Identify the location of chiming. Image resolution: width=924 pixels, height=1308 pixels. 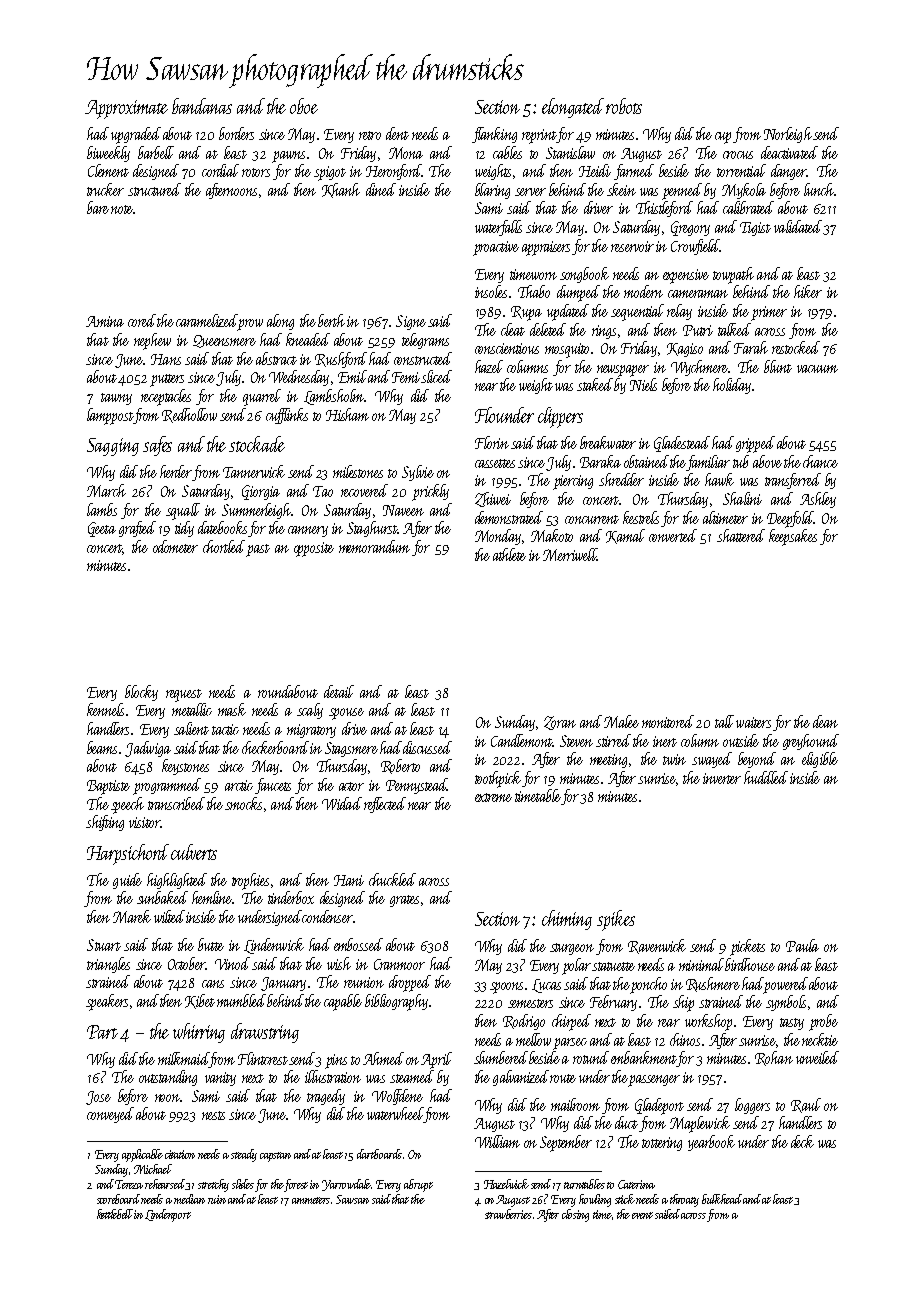
(567, 920).
